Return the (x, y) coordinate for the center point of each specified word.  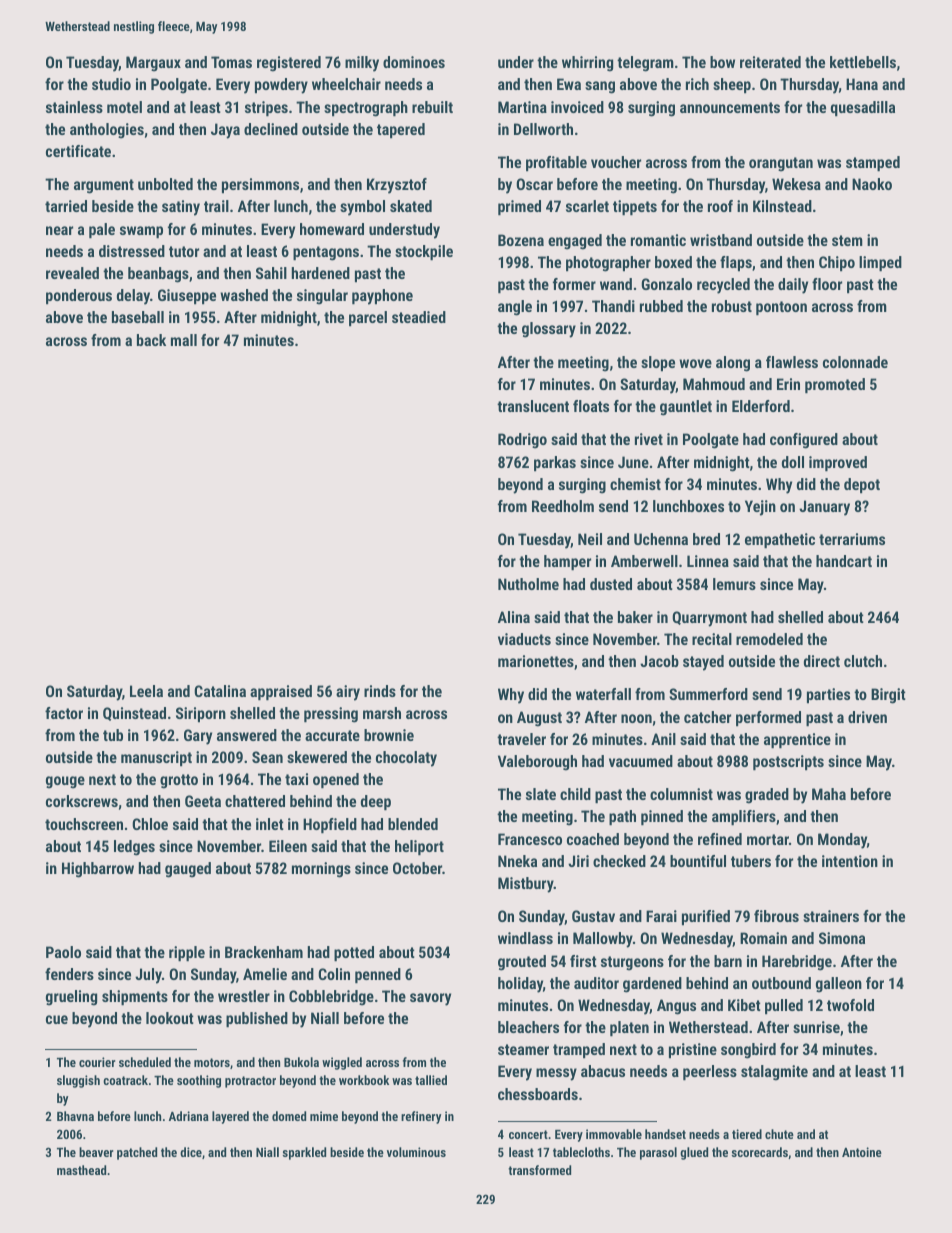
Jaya (225, 131)
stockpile (424, 252)
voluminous (416, 1152)
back (151, 340)
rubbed (661, 306)
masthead (81, 1170)
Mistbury (526, 885)
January (824, 508)
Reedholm (563, 506)
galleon (839, 985)
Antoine (862, 1152)
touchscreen (84, 824)
